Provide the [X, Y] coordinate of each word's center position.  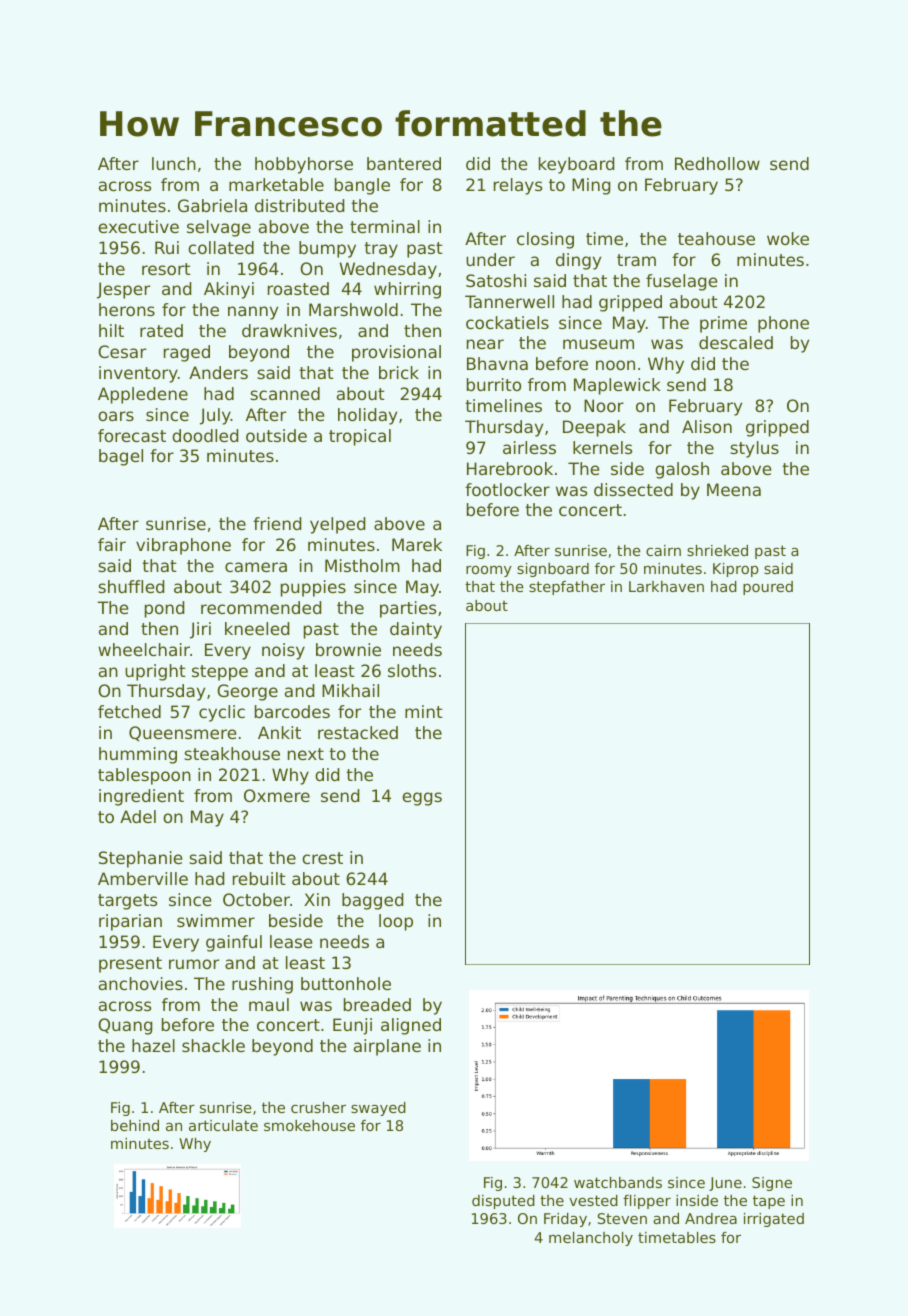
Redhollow [717, 163]
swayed [378, 1109]
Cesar [122, 351]
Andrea [711, 1218]
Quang [125, 1026]
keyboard [576, 165]
